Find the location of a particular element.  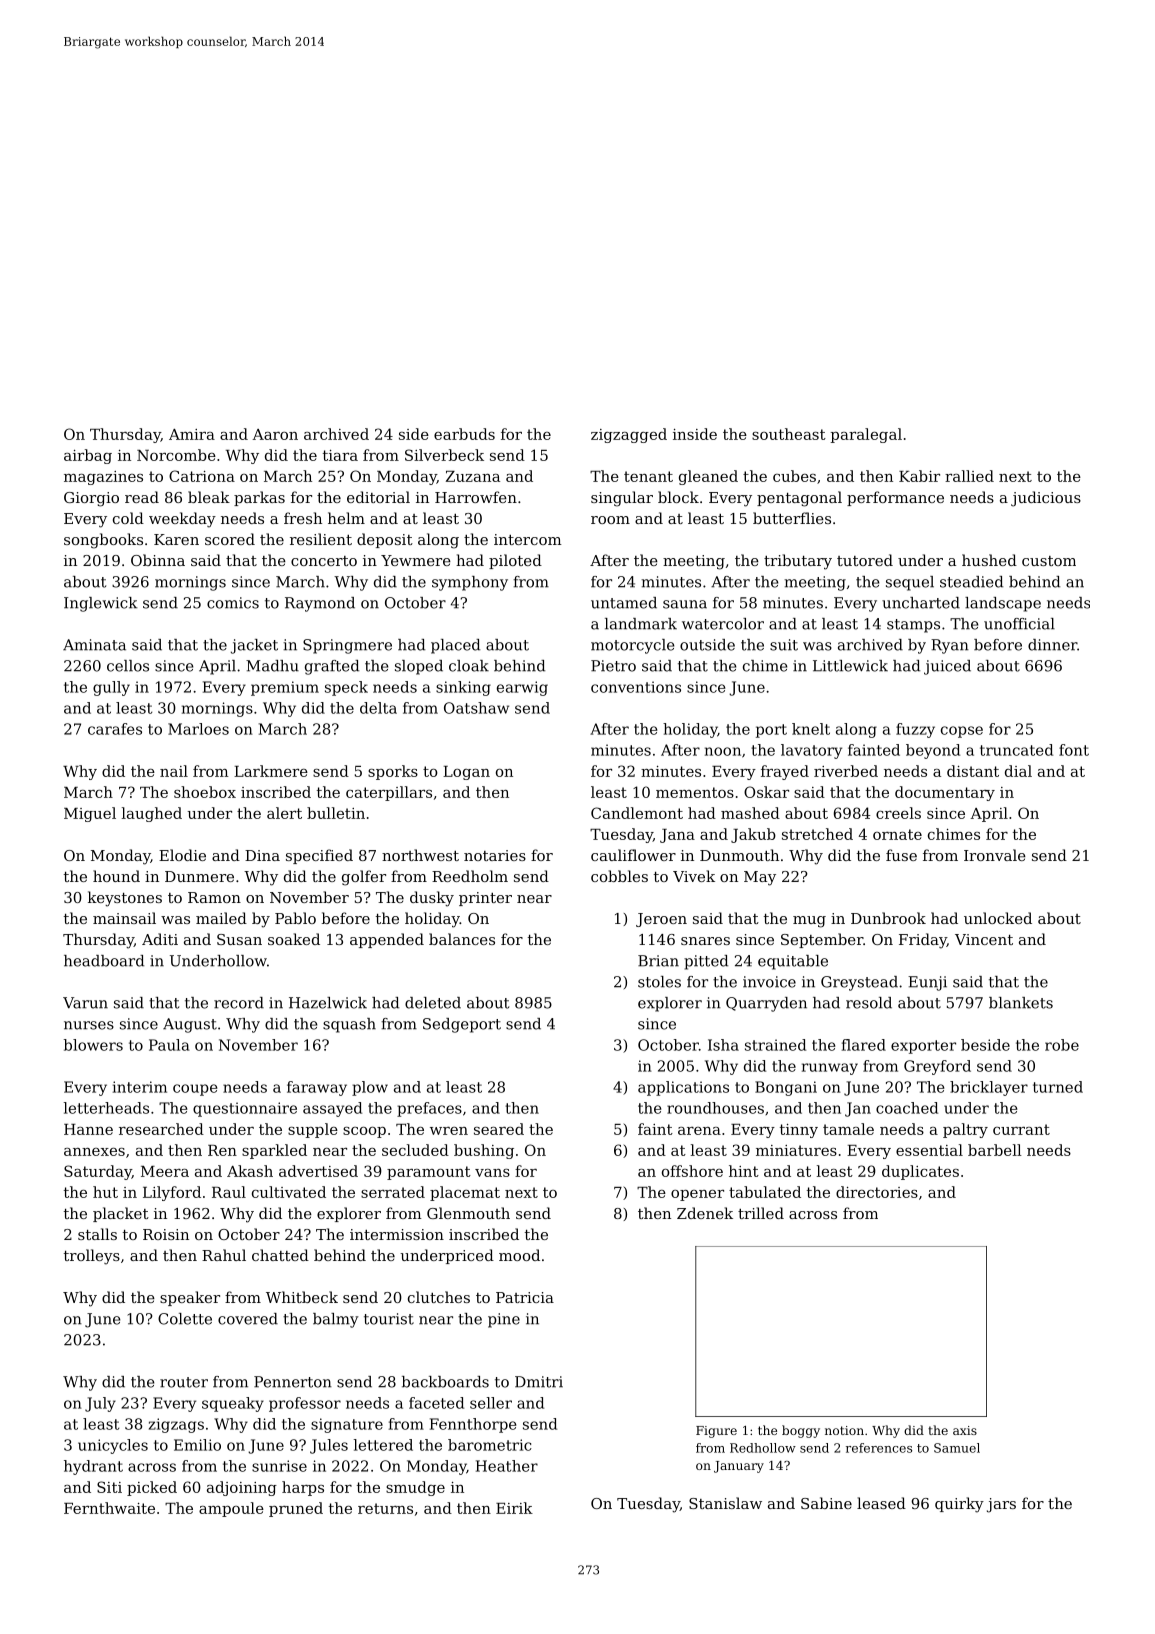

Ironvale is located at coordinates (995, 855).
